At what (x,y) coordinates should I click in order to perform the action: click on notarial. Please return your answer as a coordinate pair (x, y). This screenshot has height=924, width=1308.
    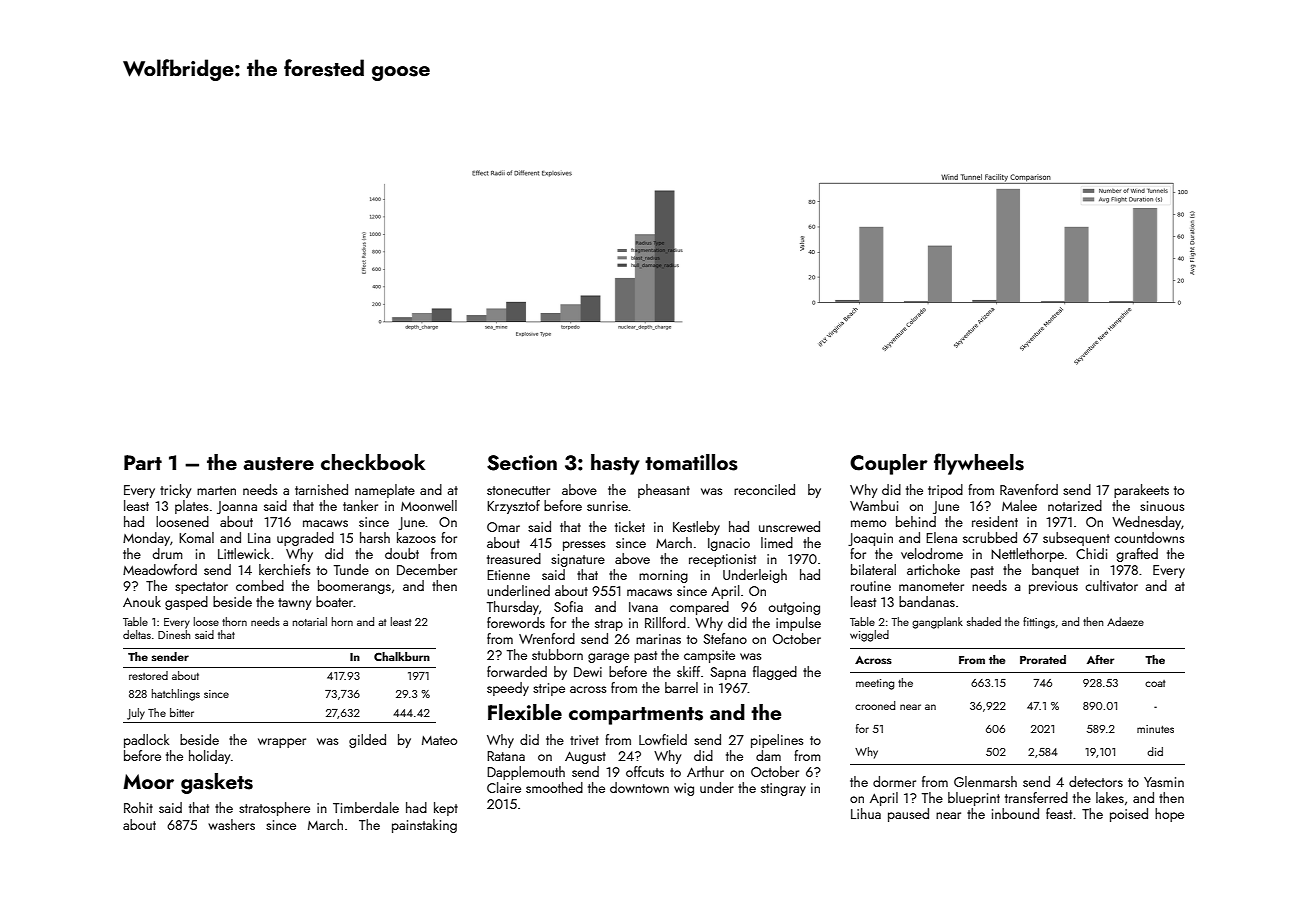
    Looking at the image, I should click on (310, 621).
